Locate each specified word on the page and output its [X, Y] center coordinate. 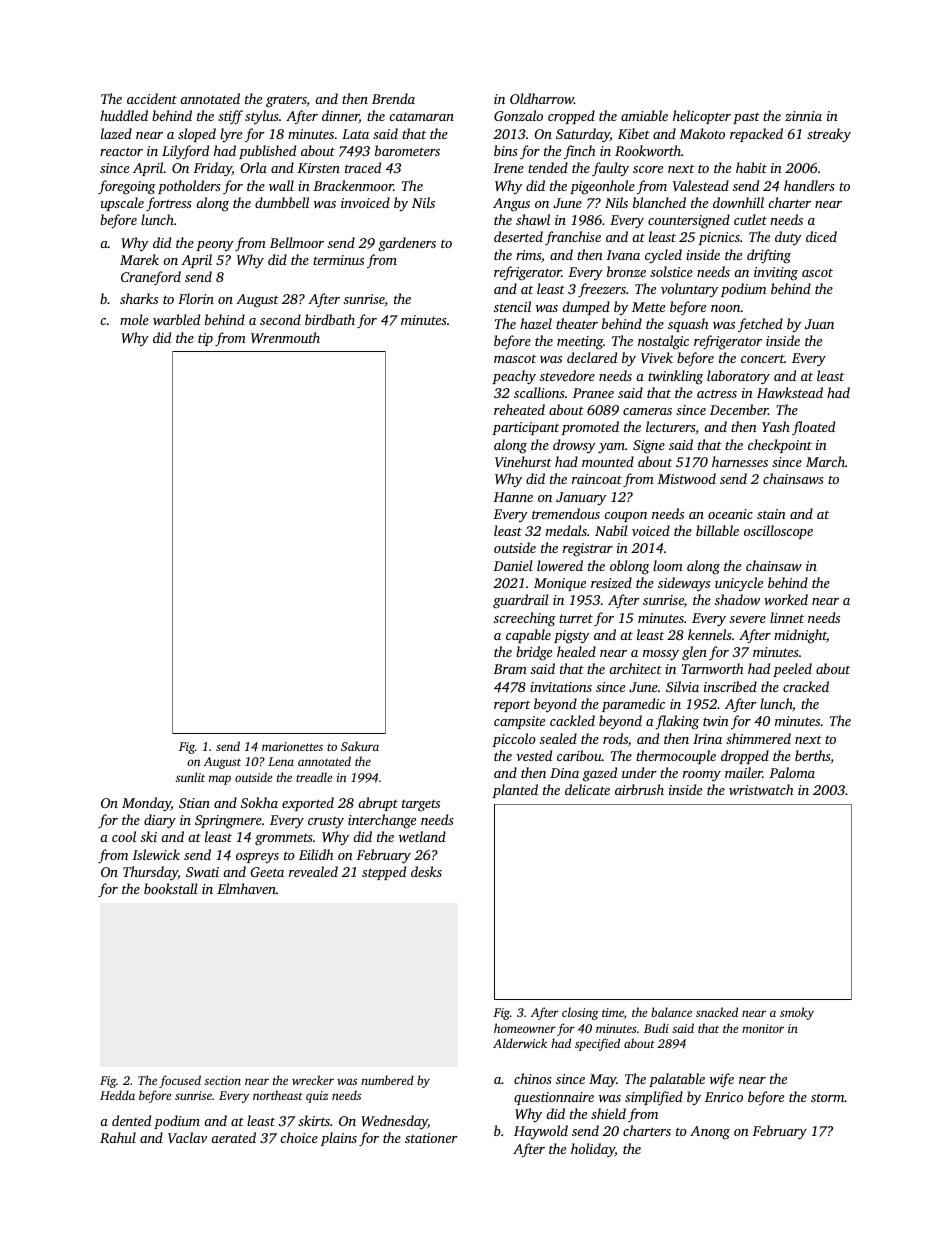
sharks [139, 298]
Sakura [360, 746]
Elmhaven [246, 888]
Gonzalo [518, 115]
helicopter [702, 117]
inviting [776, 274]
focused [180, 1081]
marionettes [292, 746]
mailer [744, 772]
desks [426, 871]
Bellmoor [297, 242]
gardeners [407, 244]
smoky [797, 1013]
